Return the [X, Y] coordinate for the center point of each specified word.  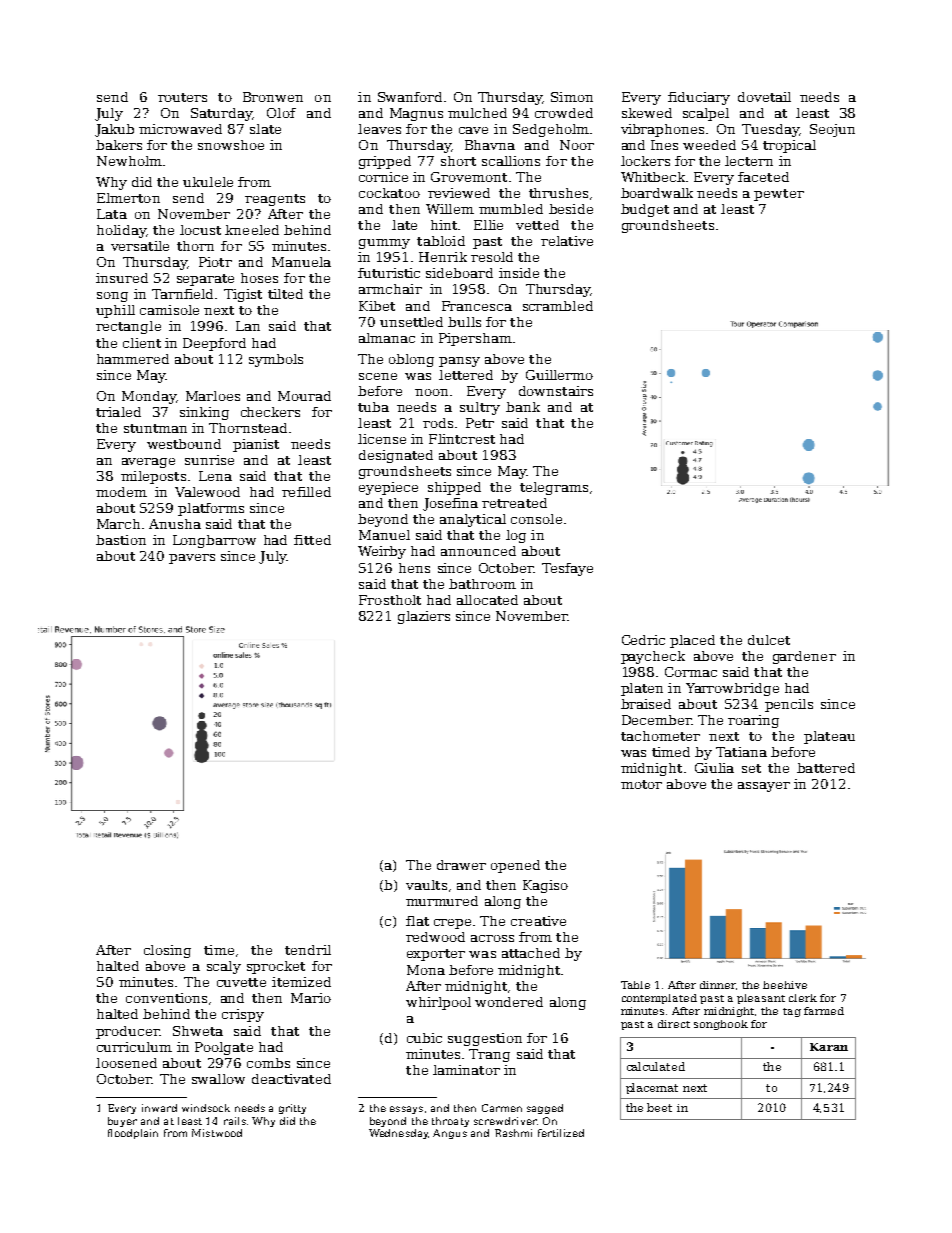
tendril [308, 950]
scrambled [558, 306]
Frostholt [390, 600]
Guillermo [559, 375]
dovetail [764, 97]
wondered [509, 1002]
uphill [115, 311]
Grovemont [469, 177]
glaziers [424, 617]
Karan [829, 1047]
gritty [292, 1109]
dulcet [769, 640]
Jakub [114, 130]
